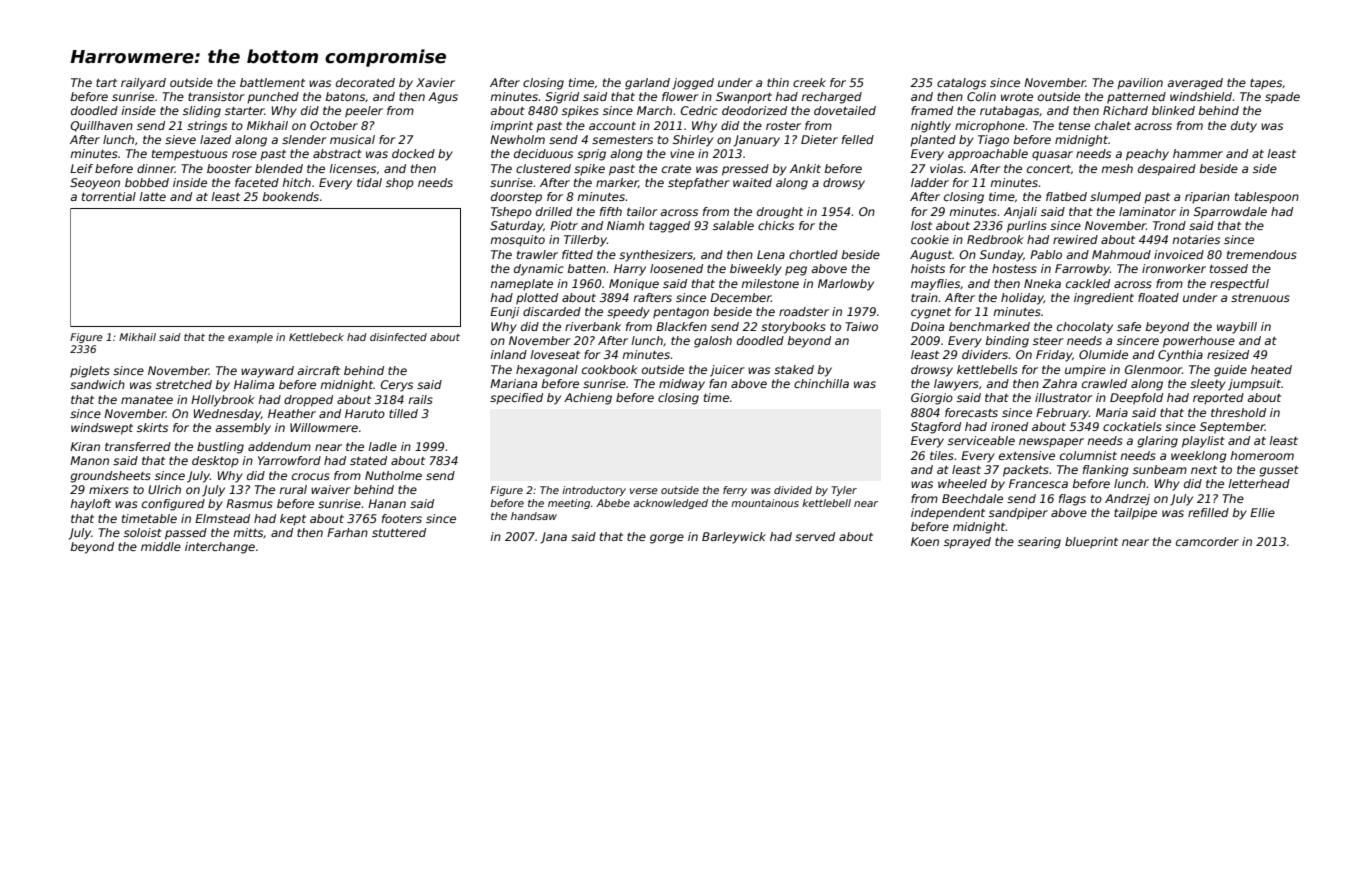 Image resolution: width=1372 pixels, height=887 pixels. Describe the element at coordinates (398, 337) in the screenshot. I see `disinfected` at that location.
